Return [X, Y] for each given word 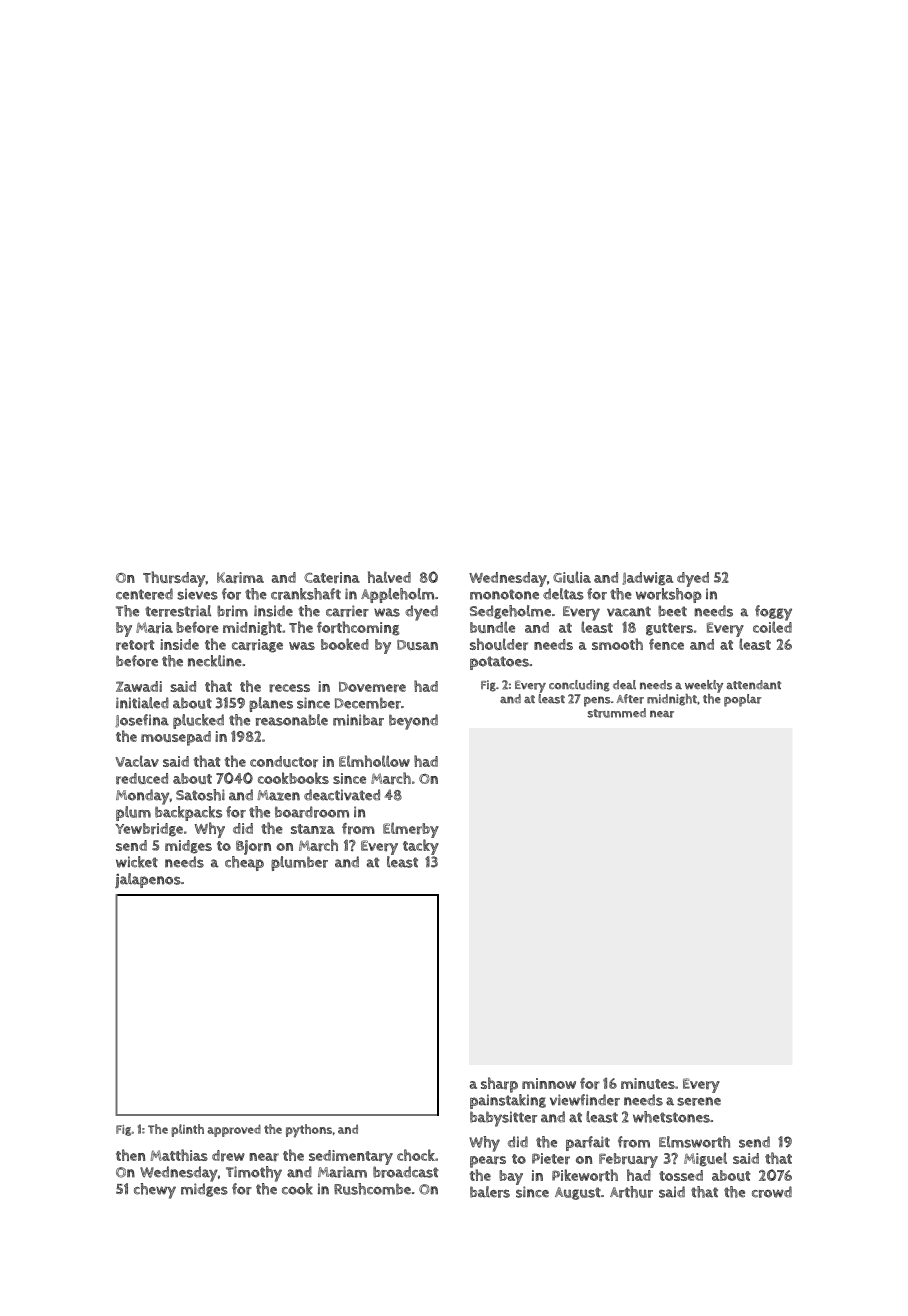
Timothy [254, 1174]
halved [389, 577]
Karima [240, 578]
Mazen [278, 795]
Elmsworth [694, 1142]
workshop [669, 595]
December [368, 703]
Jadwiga [648, 579]
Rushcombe [372, 1189]
